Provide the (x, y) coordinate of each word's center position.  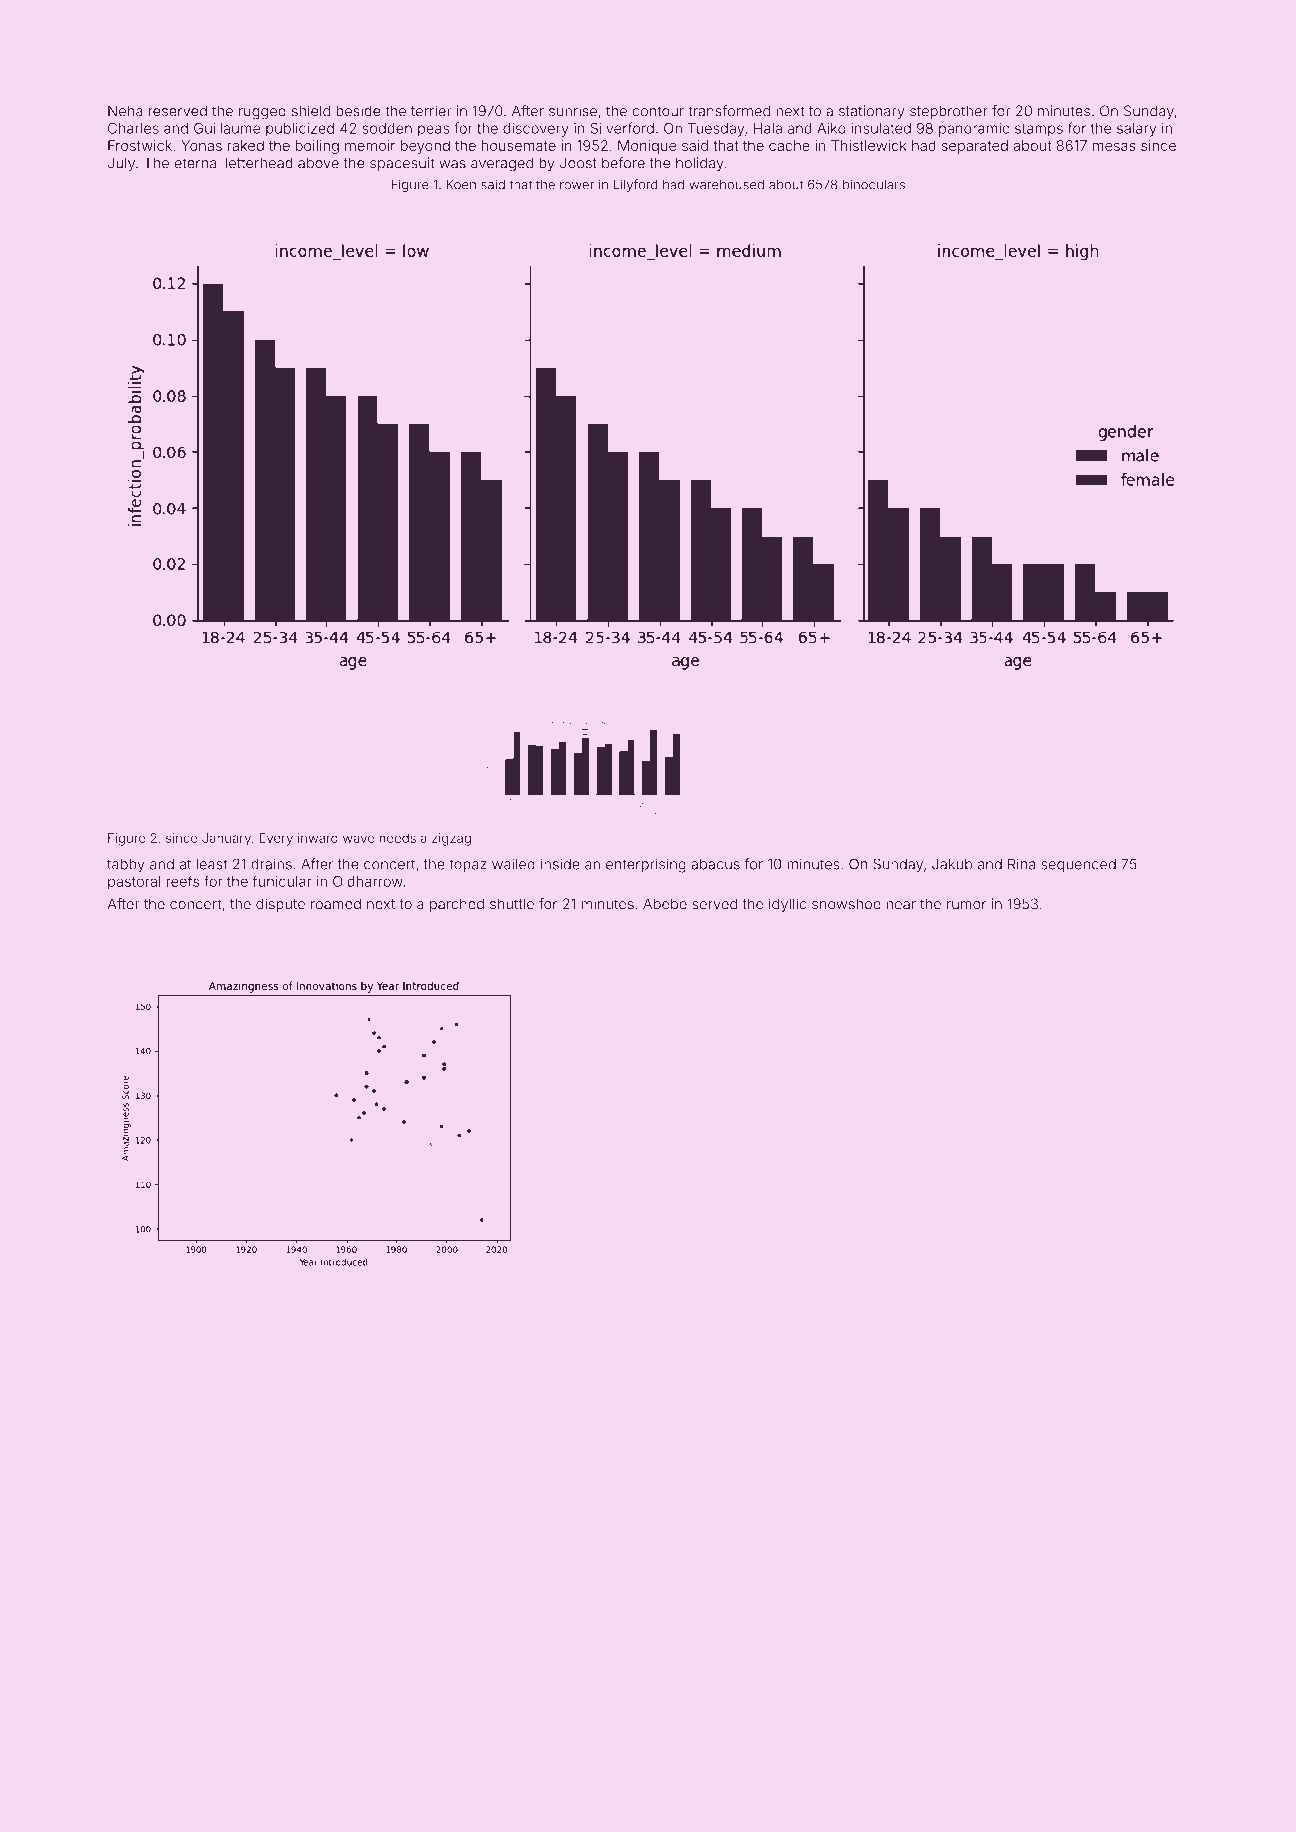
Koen (461, 185)
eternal (197, 163)
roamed (336, 904)
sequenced (1078, 866)
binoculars (874, 184)
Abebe (665, 904)
